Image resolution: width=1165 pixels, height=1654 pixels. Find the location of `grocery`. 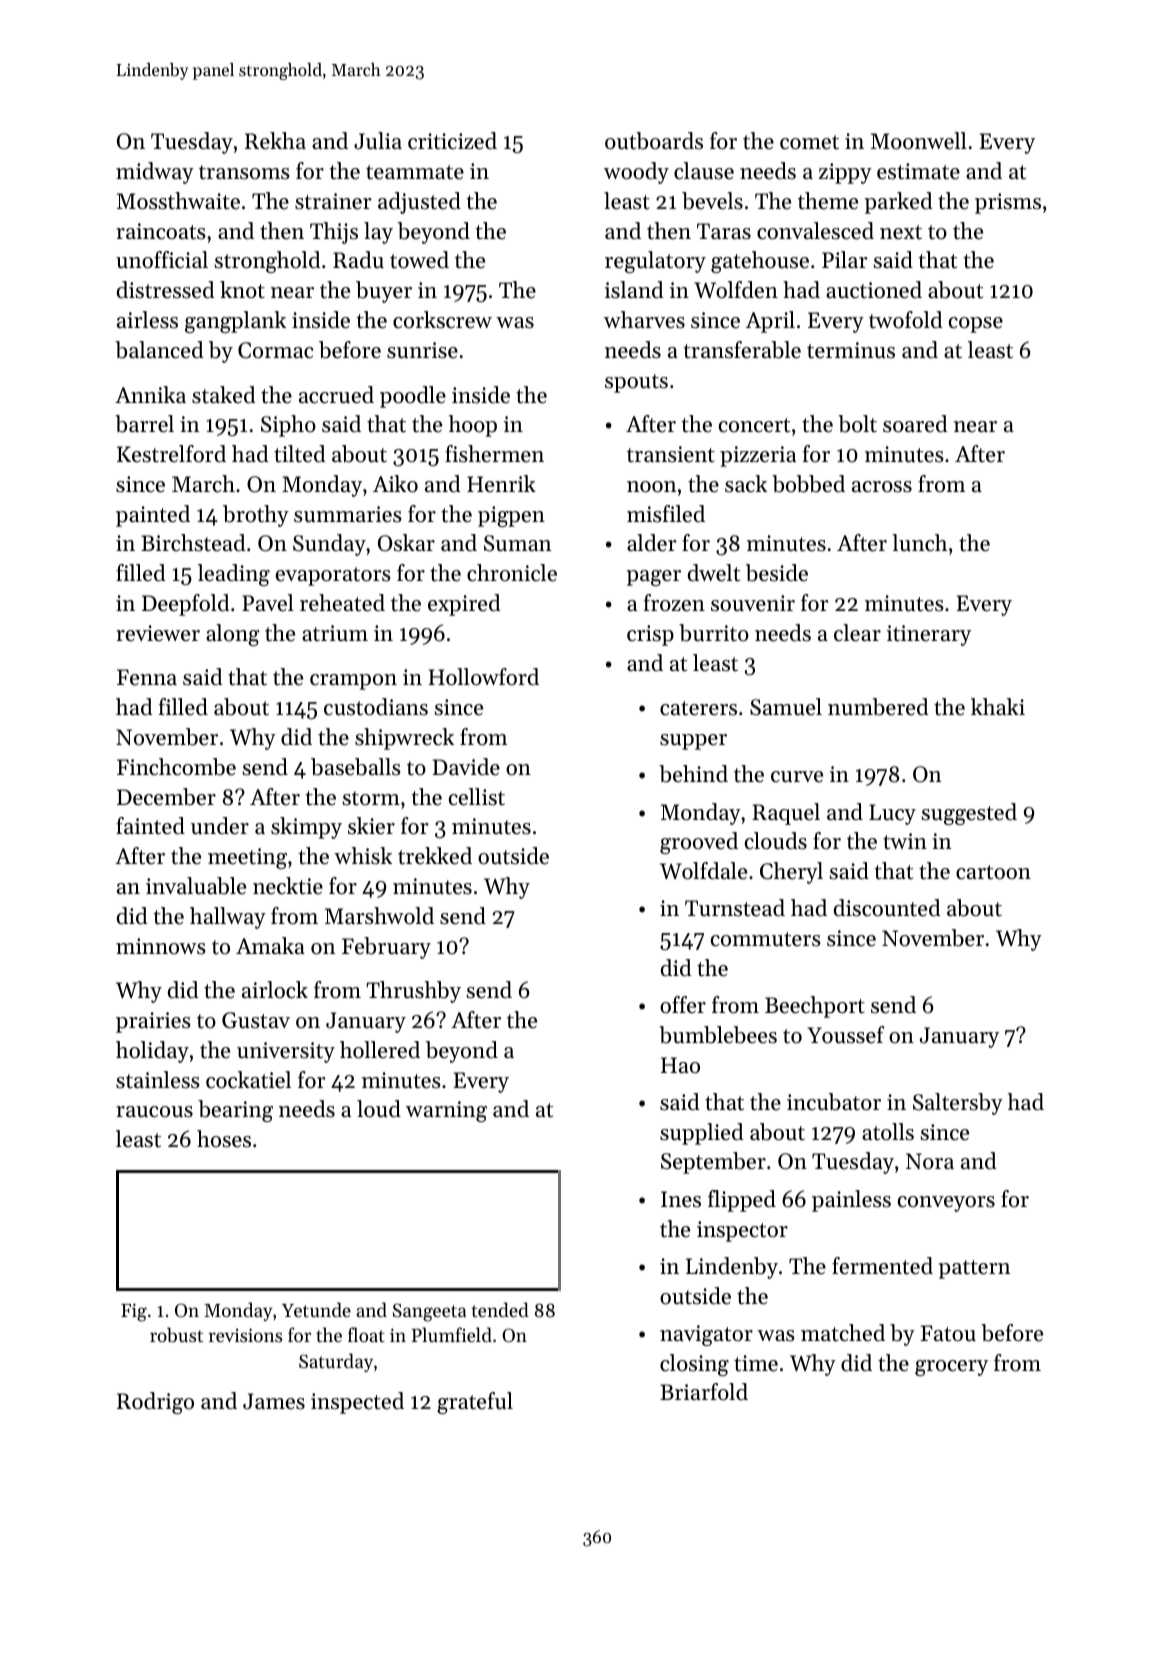

grocery is located at coordinates (951, 1368).
